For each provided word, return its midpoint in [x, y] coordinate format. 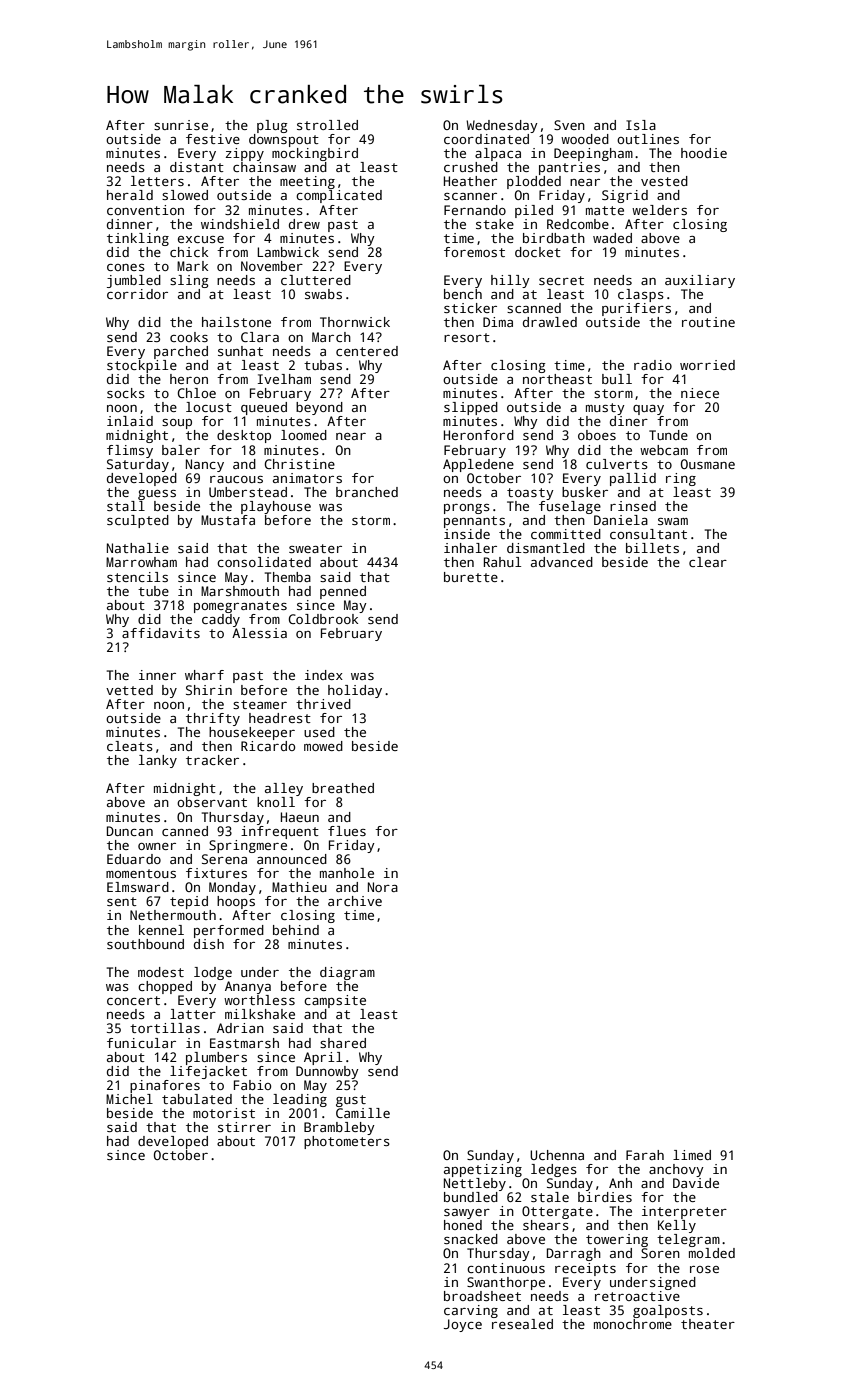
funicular [141, 1043]
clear [708, 562]
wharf [204, 675]
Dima [498, 322]
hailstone [236, 322]
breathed [343, 788]
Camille [363, 1113]
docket [538, 252]
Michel [129, 1099]
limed [692, 1155]
